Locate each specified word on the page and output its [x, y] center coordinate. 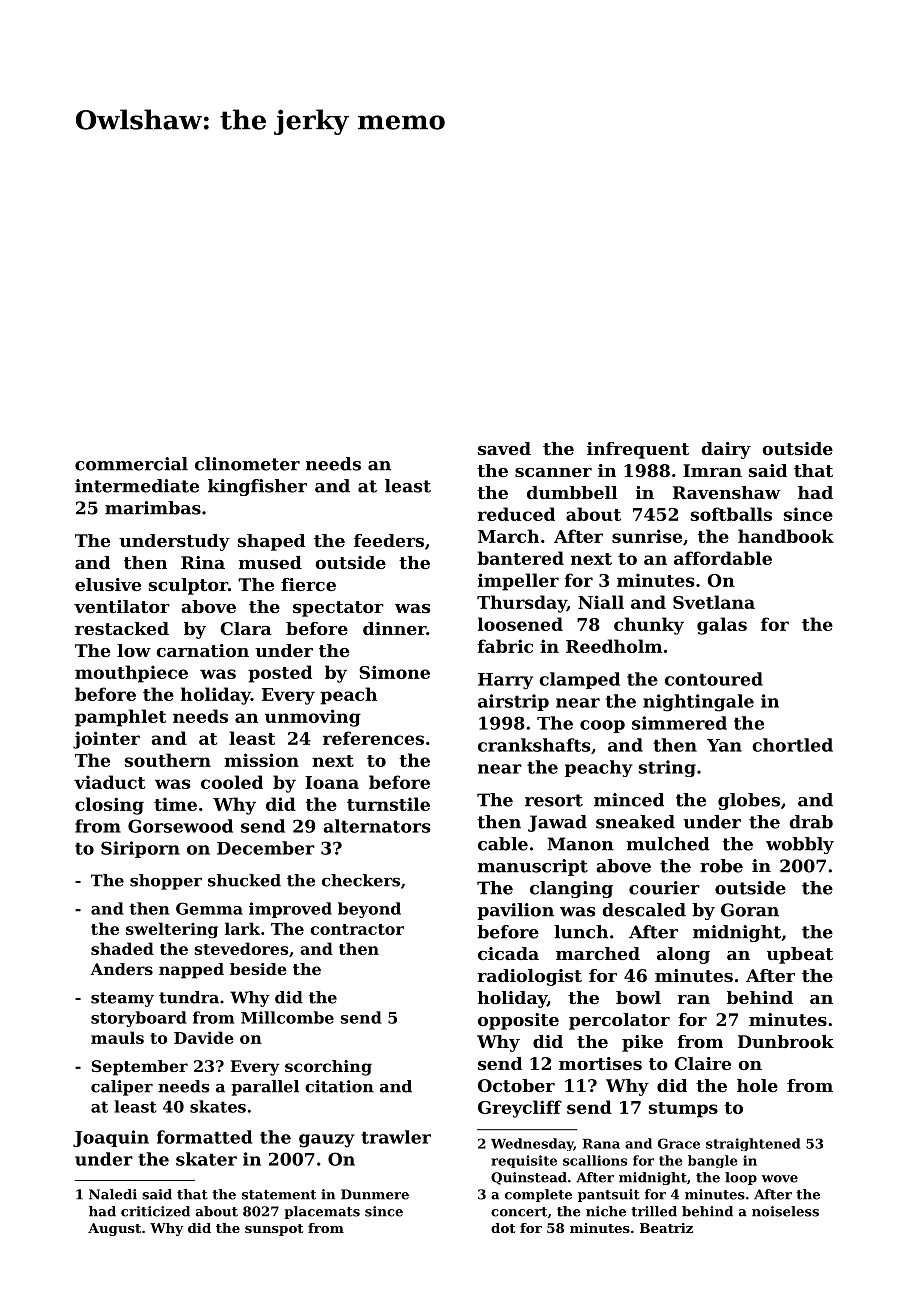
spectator [338, 609]
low [134, 650]
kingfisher [257, 487]
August [114, 1229]
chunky [649, 626]
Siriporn [140, 849]
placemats [322, 1212]
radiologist [530, 977]
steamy [122, 999]
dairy [726, 450]
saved [504, 448]
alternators [376, 826]
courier [664, 888]
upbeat [800, 955]
